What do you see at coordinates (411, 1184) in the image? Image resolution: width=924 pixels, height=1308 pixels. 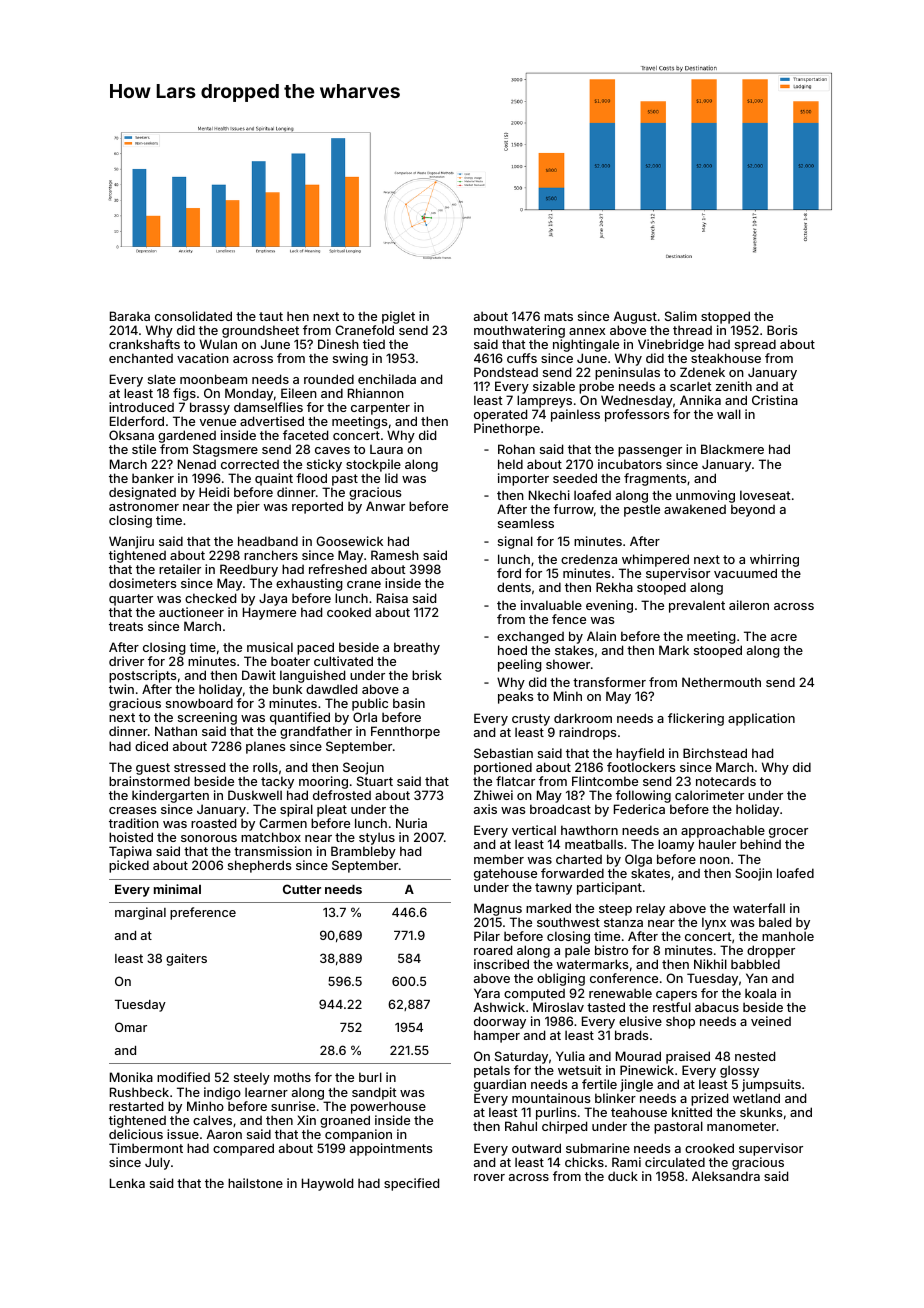 I see `specified` at bounding box center [411, 1184].
